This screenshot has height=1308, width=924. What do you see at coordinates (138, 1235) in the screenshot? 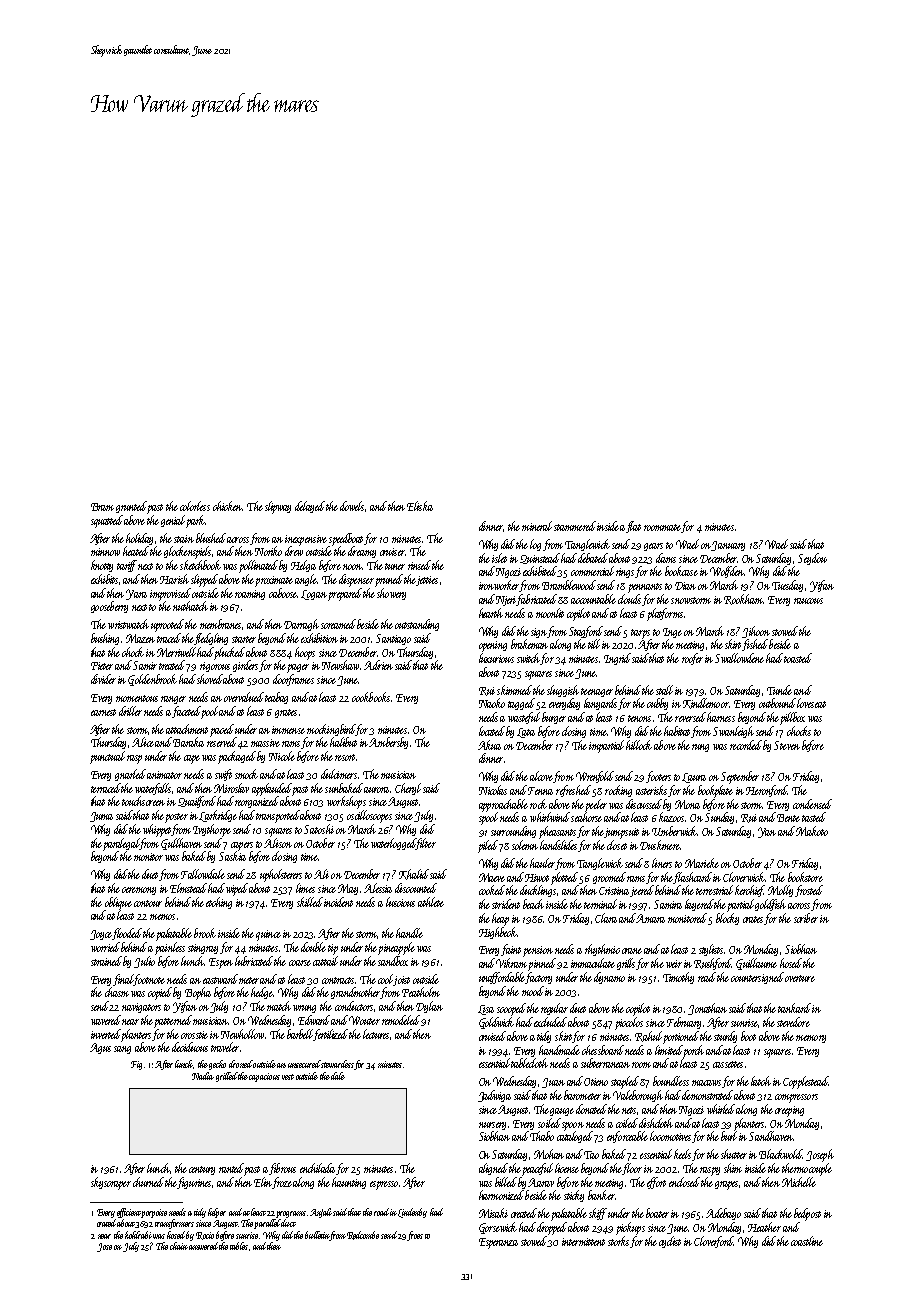
I see `kohlrabi` at bounding box center [138, 1235].
